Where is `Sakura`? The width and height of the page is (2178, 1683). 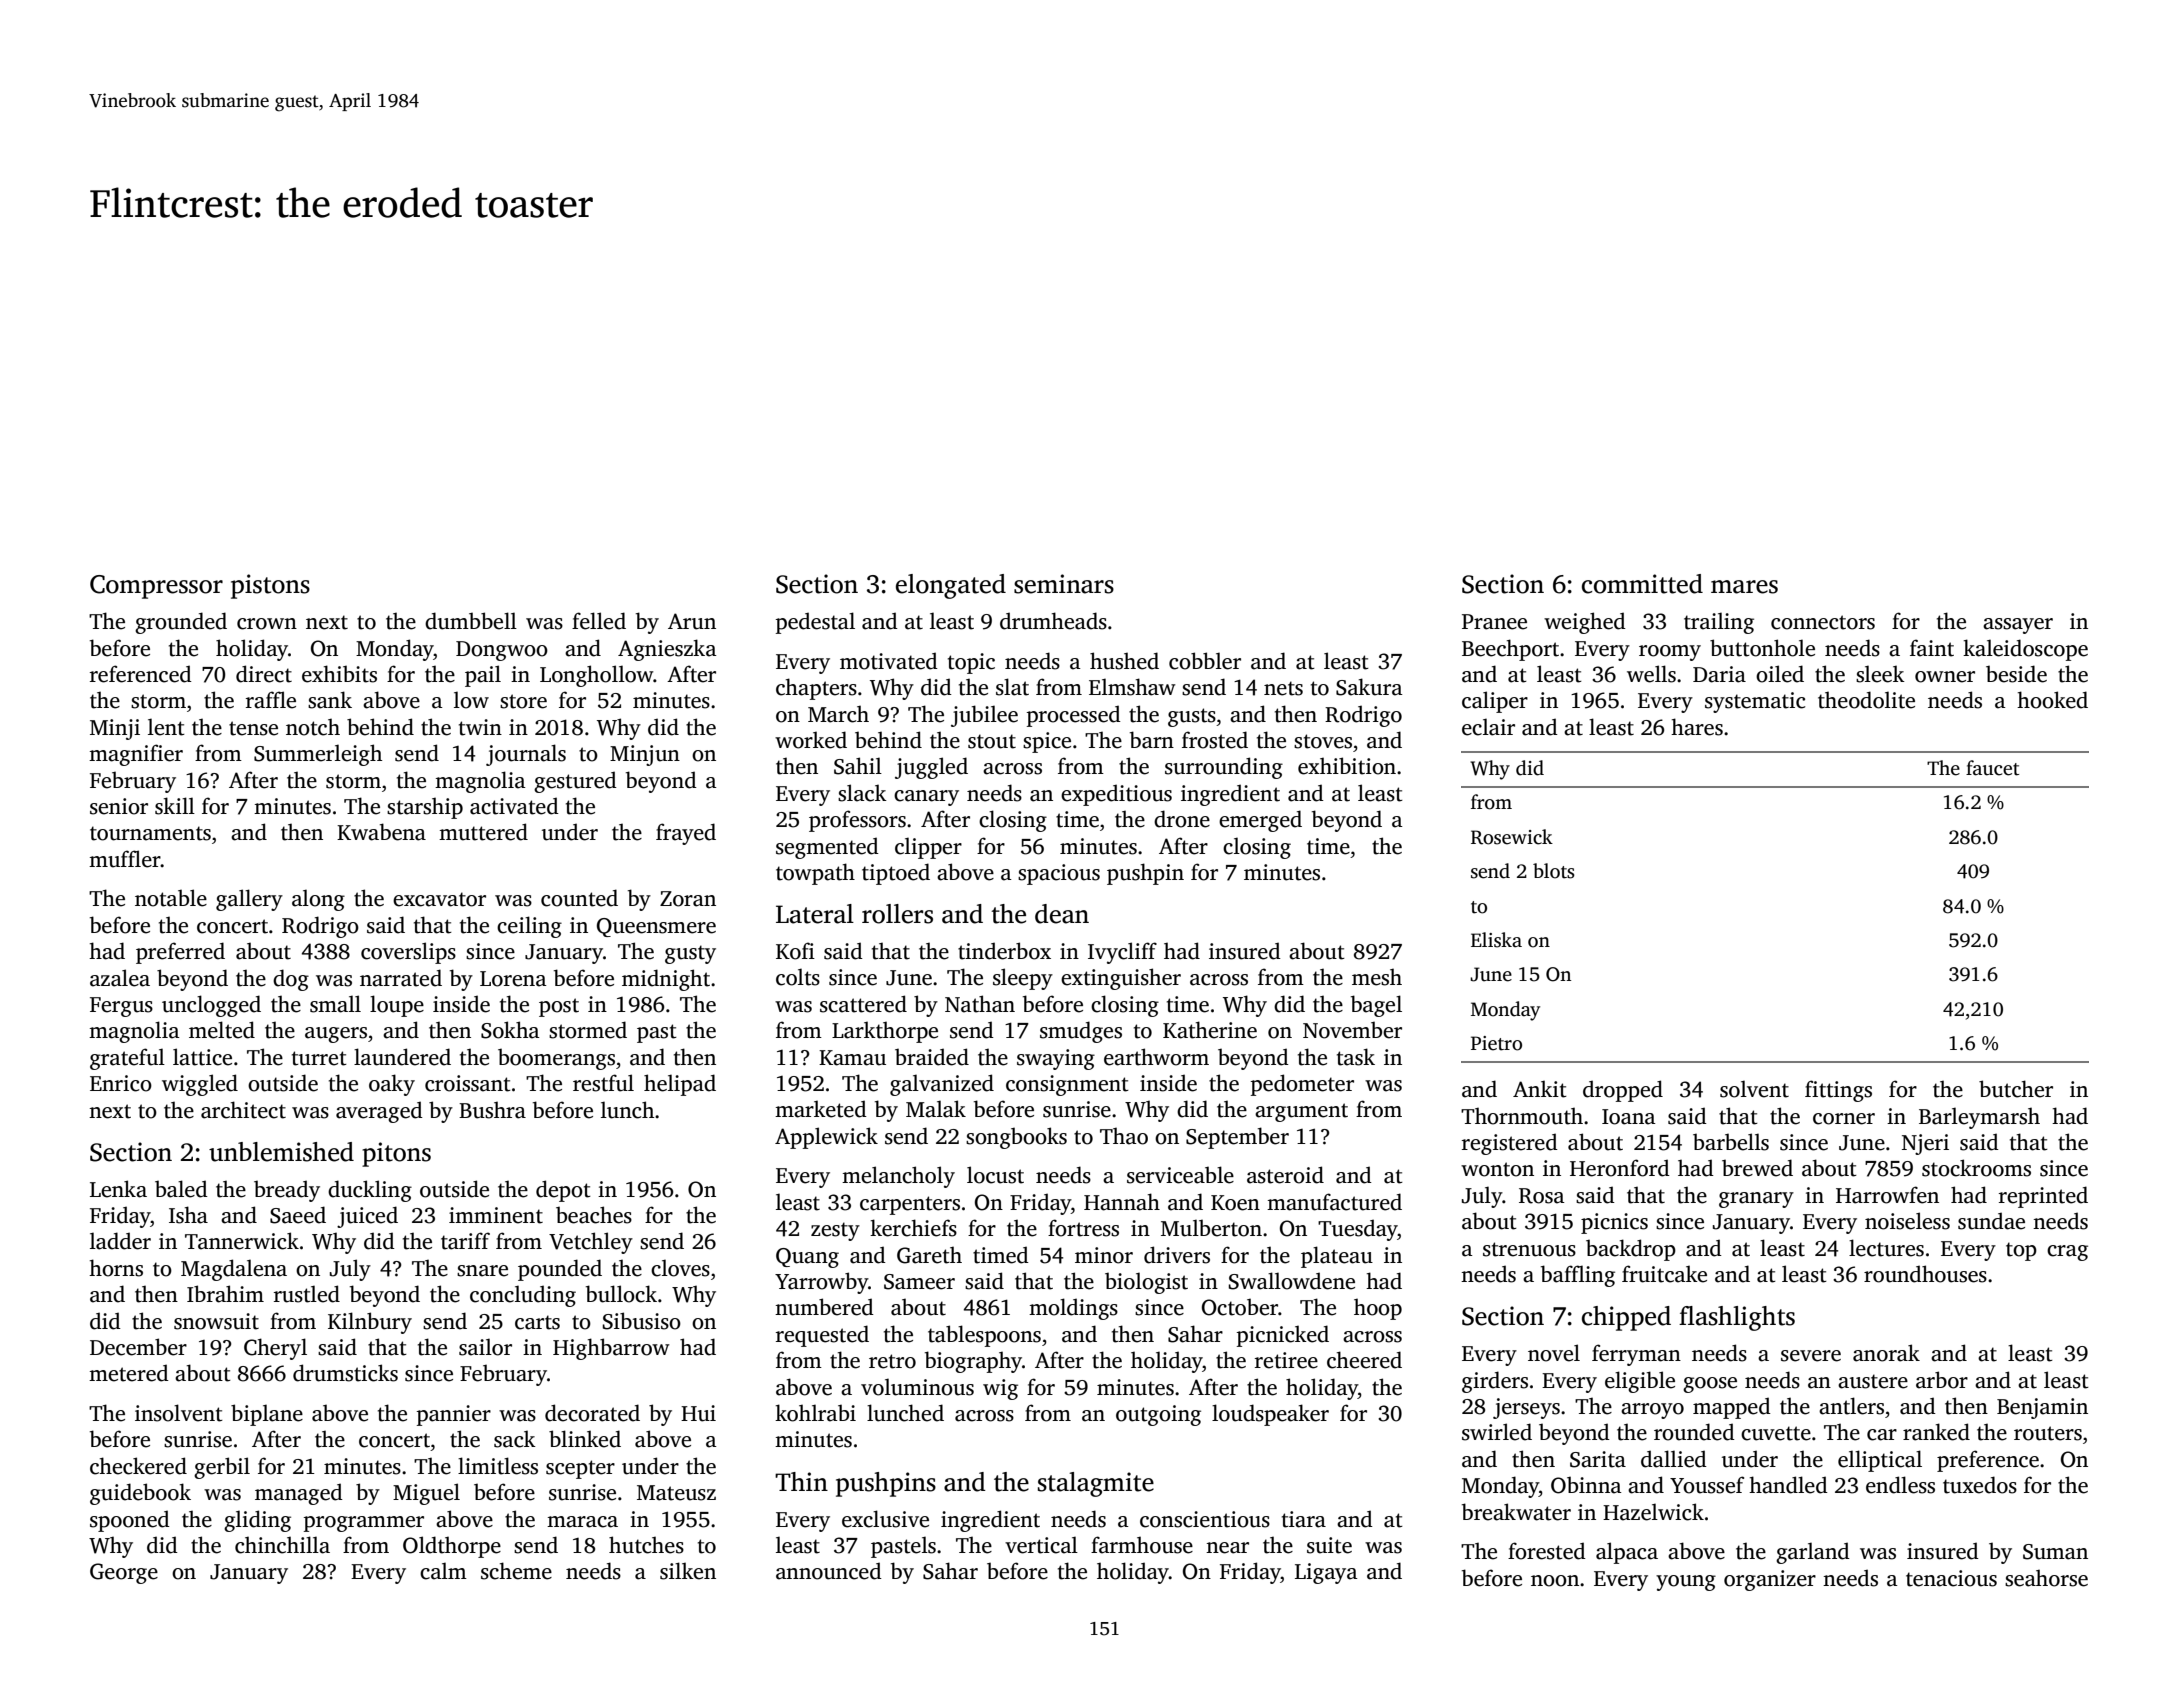
Sakura is located at coordinates (1369, 687).
